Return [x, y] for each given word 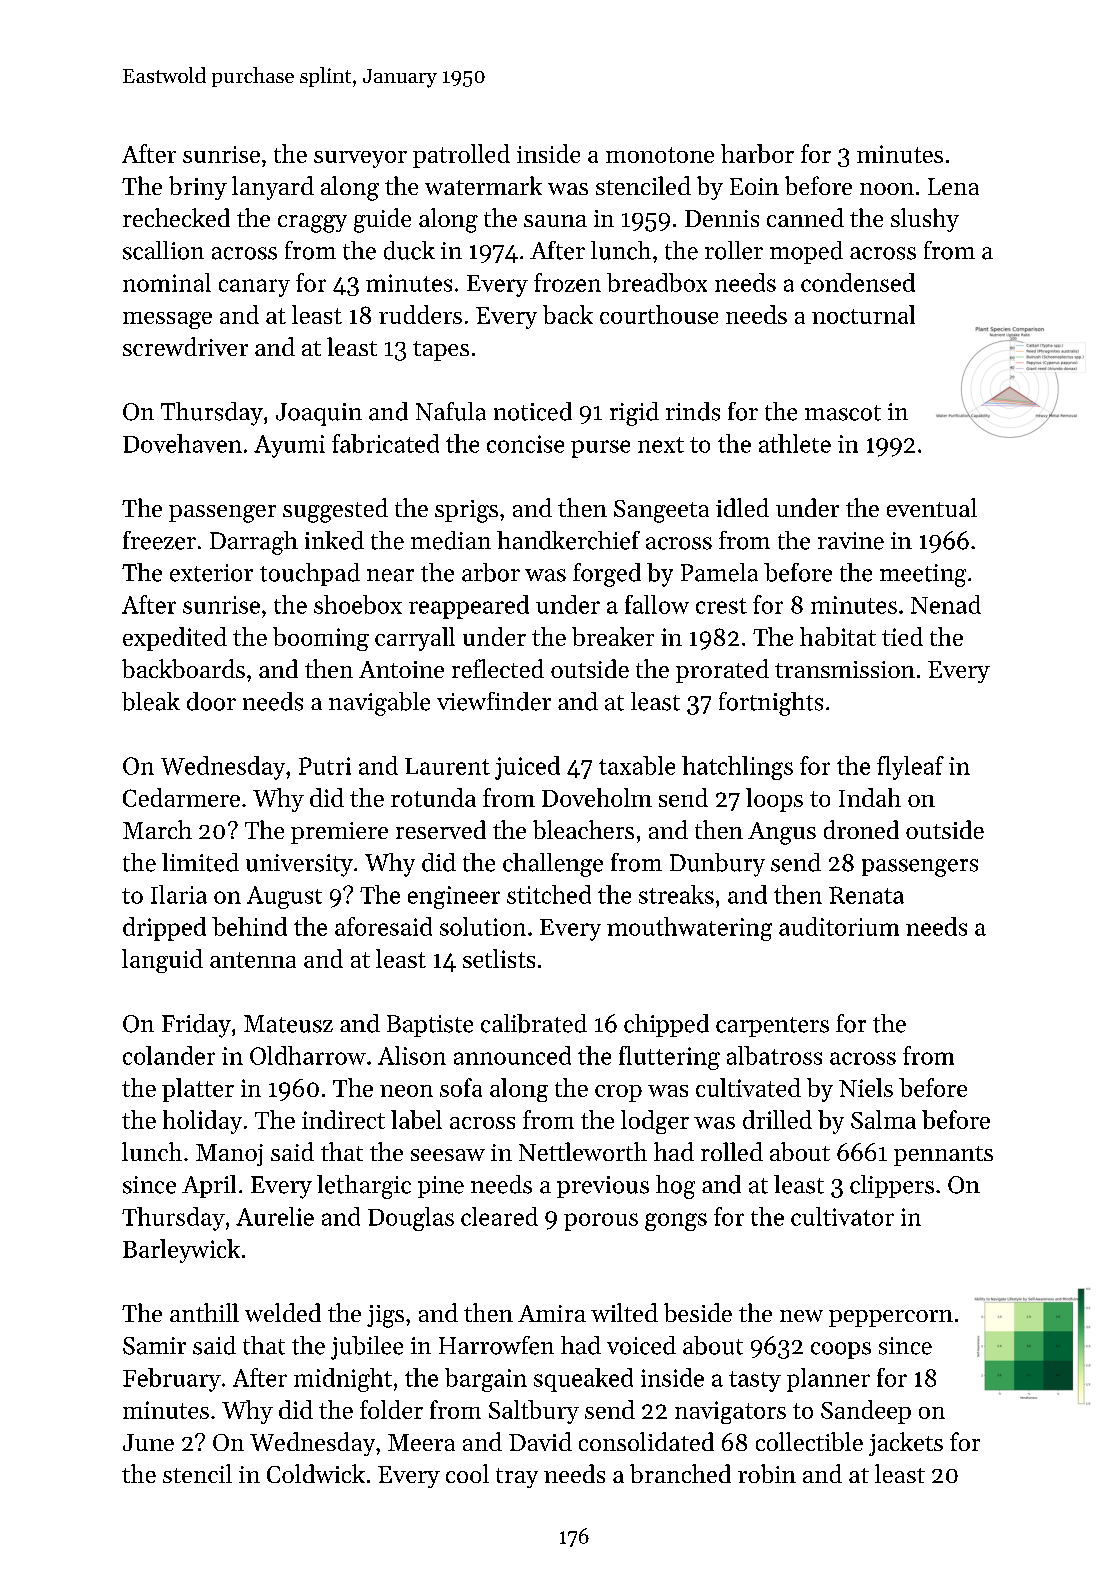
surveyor [360, 159]
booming [321, 639]
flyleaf [910, 768]
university [299, 865]
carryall [415, 639]
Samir [154, 1346]
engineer [454, 897]
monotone [660, 155]
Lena [953, 186]
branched [680, 1473]
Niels [866, 1087]
